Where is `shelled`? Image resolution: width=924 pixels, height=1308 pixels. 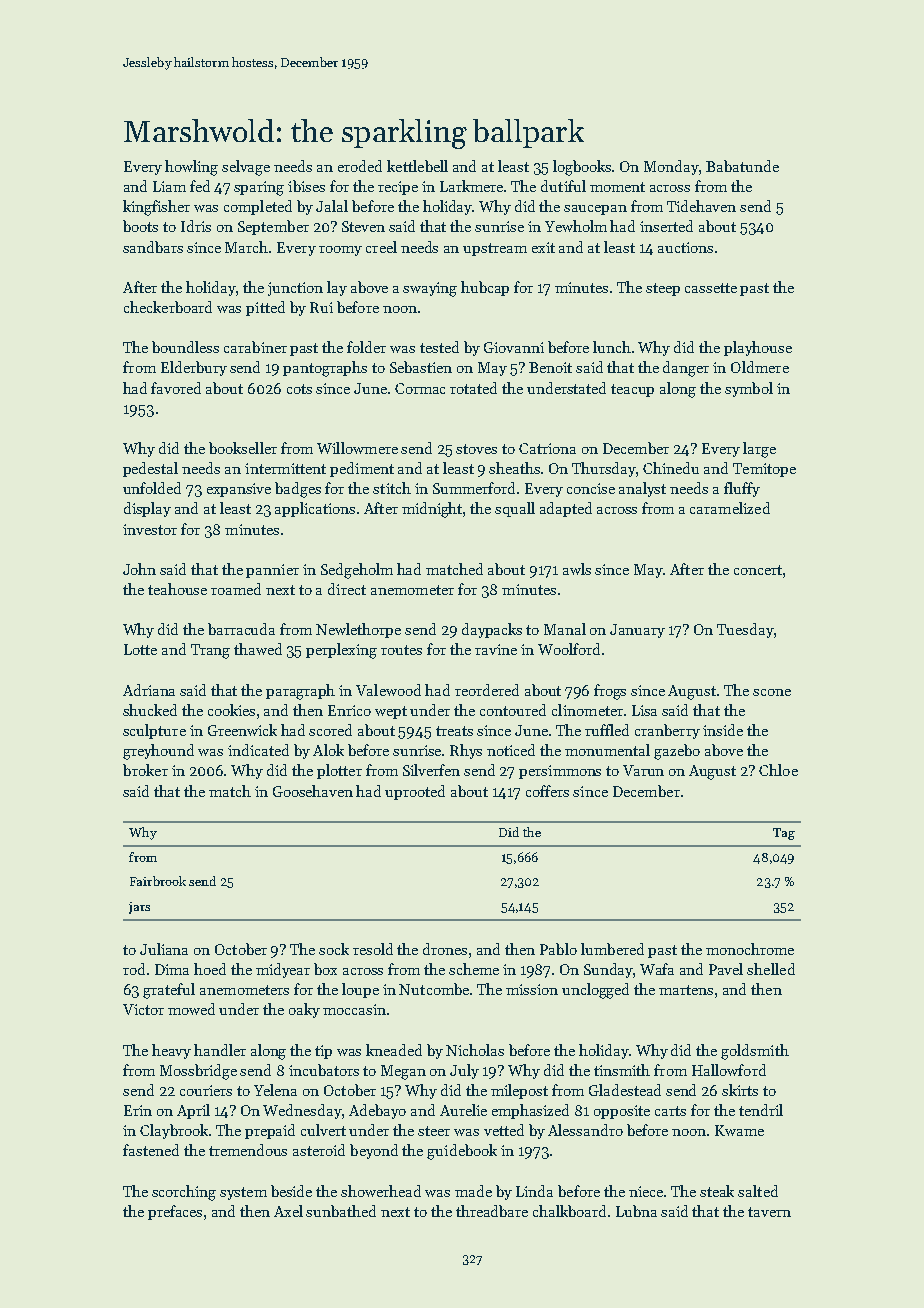 shelled is located at coordinates (771, 969).
